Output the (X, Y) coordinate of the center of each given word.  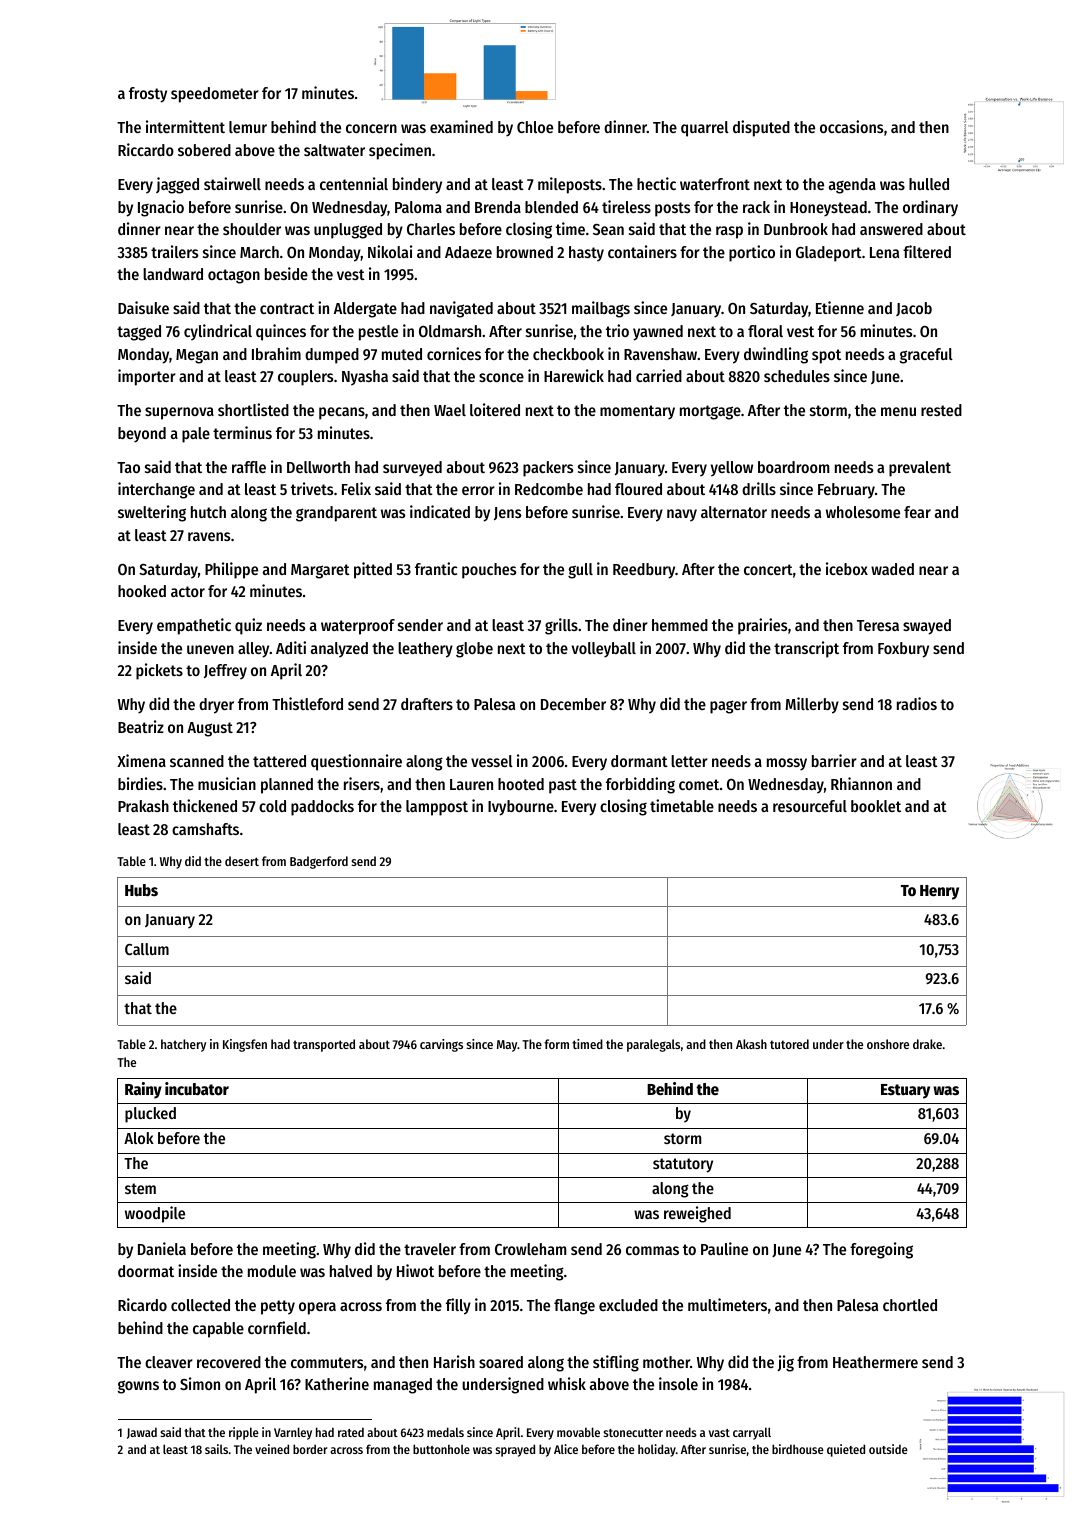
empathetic (194, 626)
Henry (939, 892)
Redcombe (549, 489)
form (556, 1044)
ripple (244, 1433)
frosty (148, 95)
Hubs (141, 890)
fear (917, 512)
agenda (852, 186)
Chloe (535, 127)
